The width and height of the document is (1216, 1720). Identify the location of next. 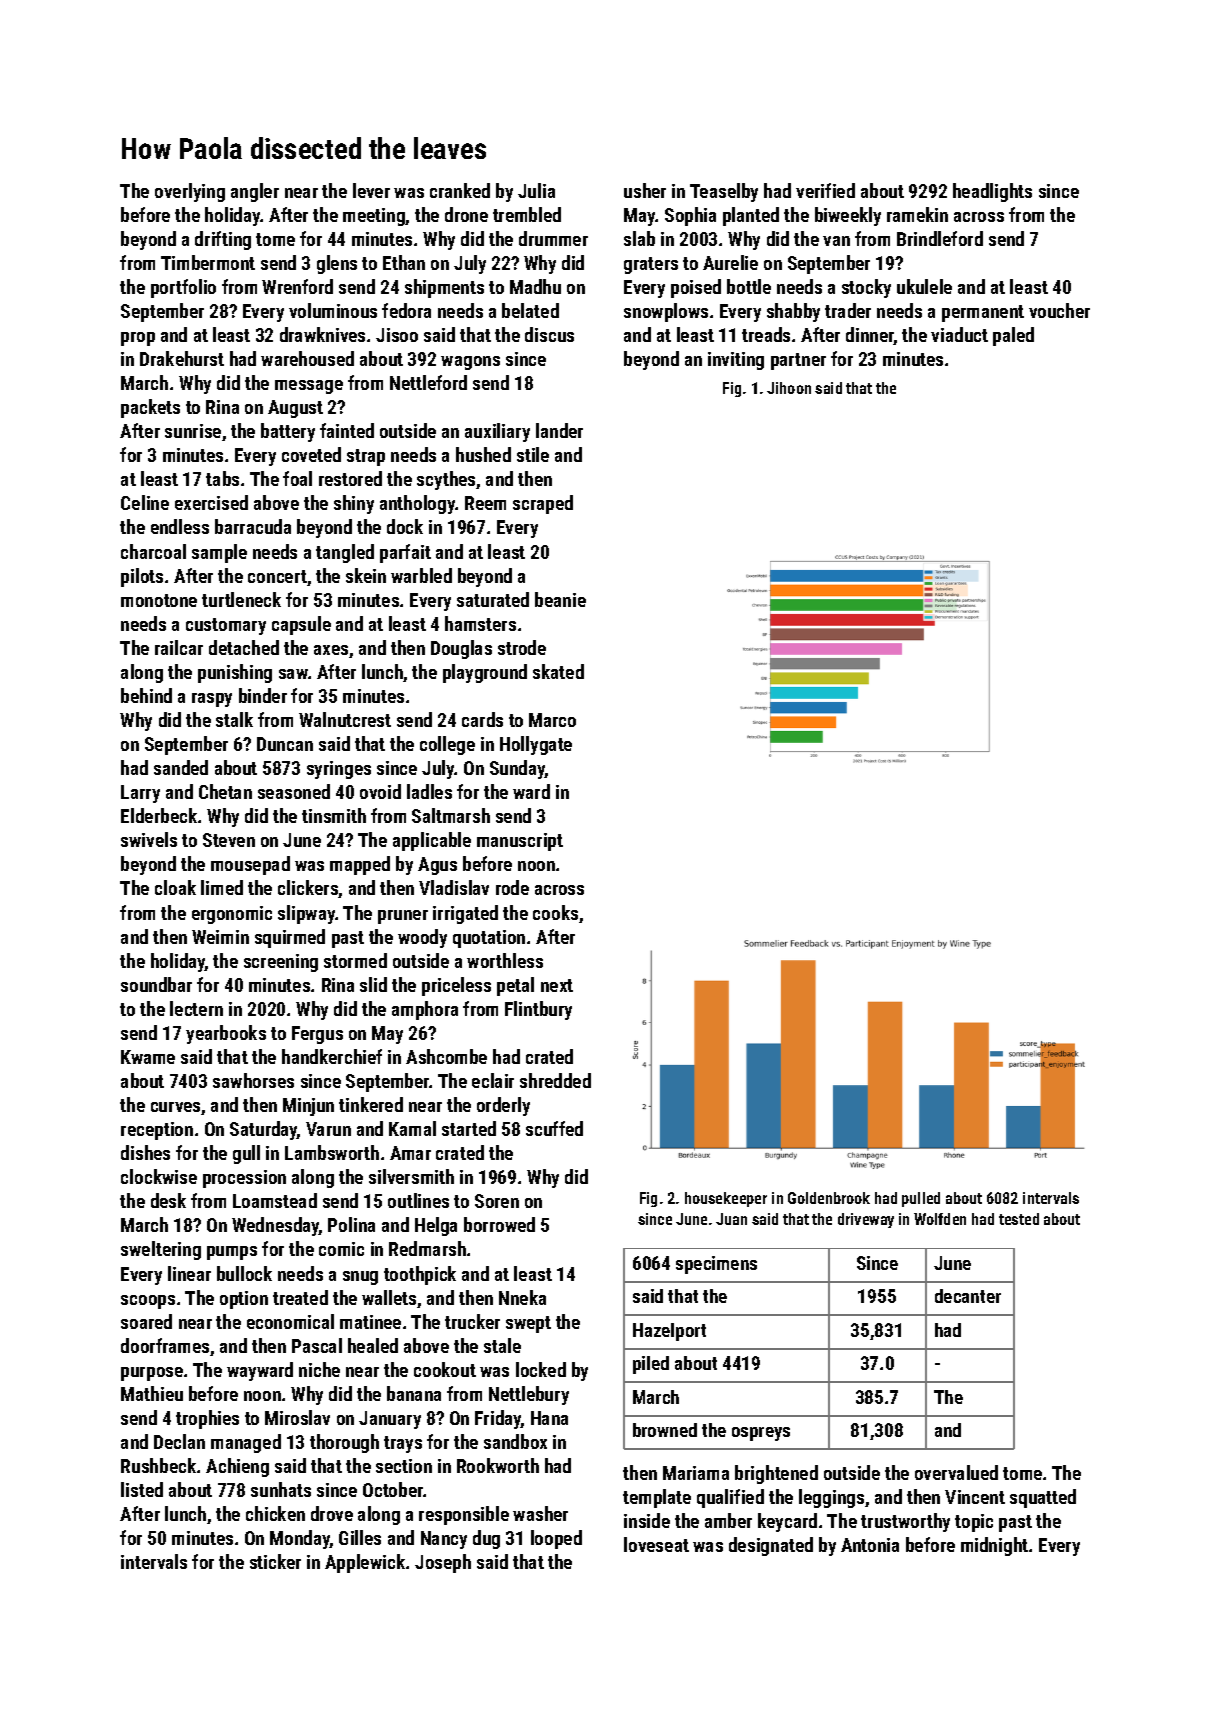
(557, 985).
